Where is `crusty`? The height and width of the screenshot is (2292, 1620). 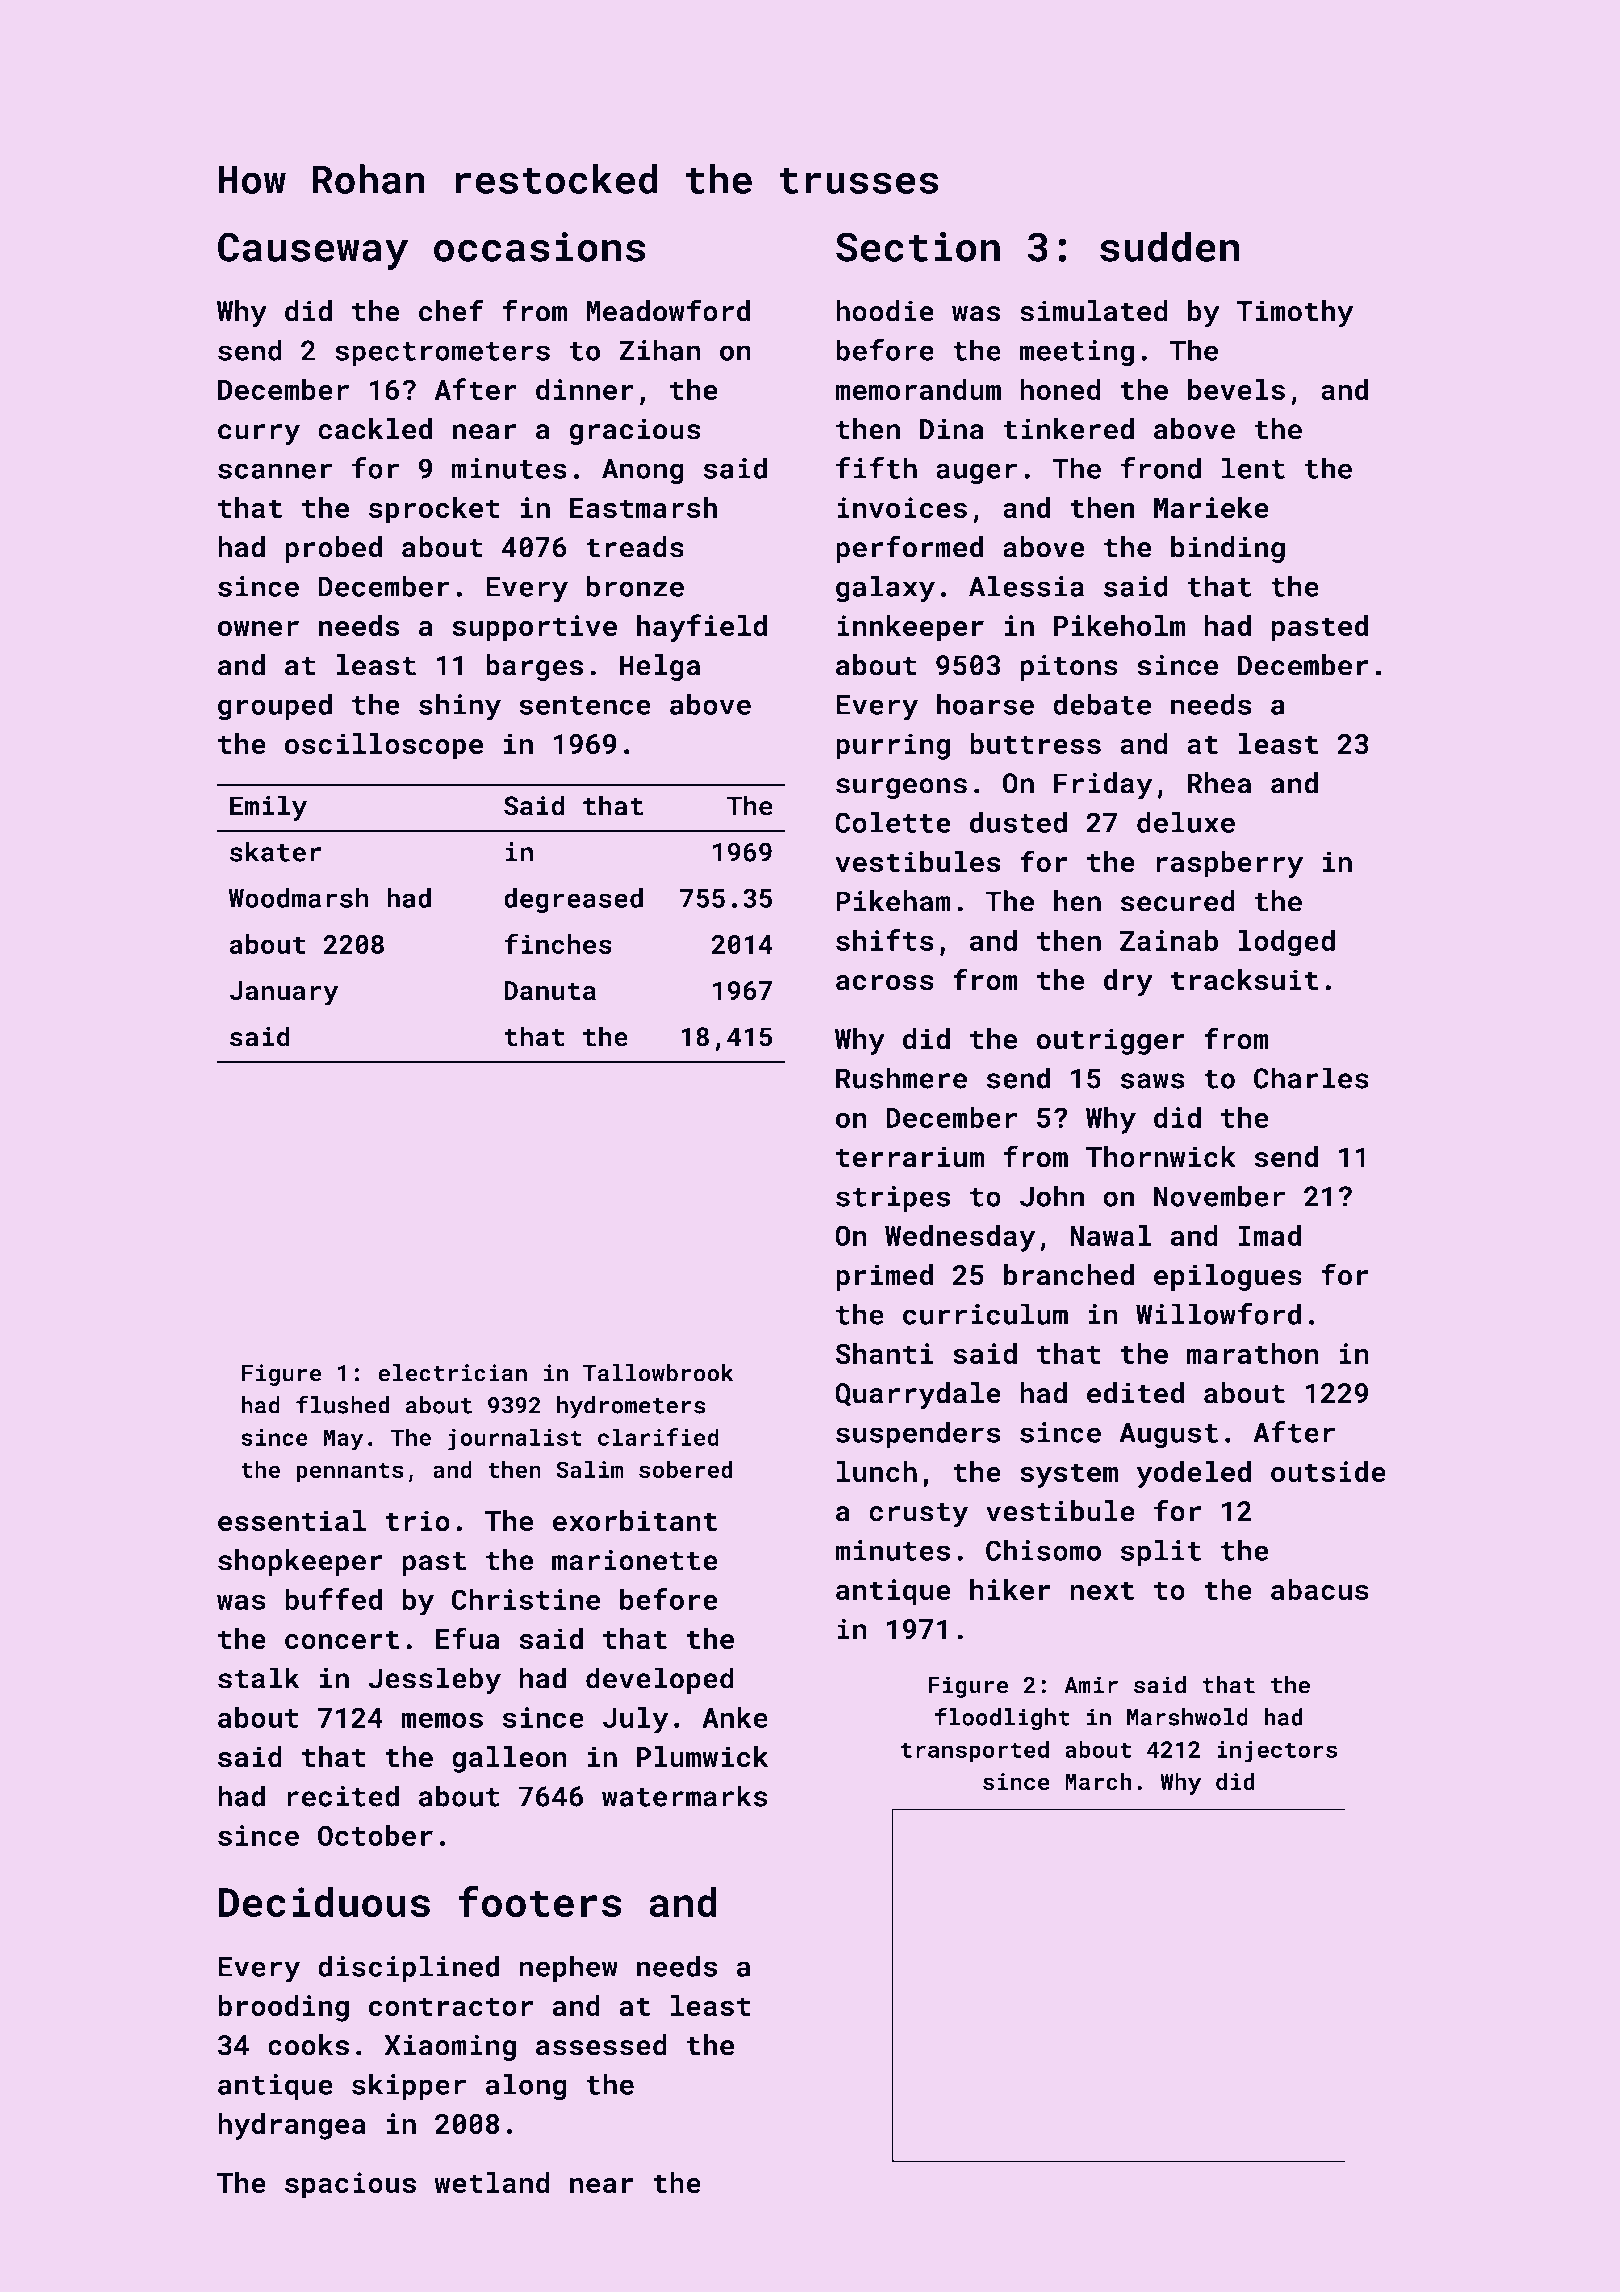
crusty is located at coordinates (919, 1515).
